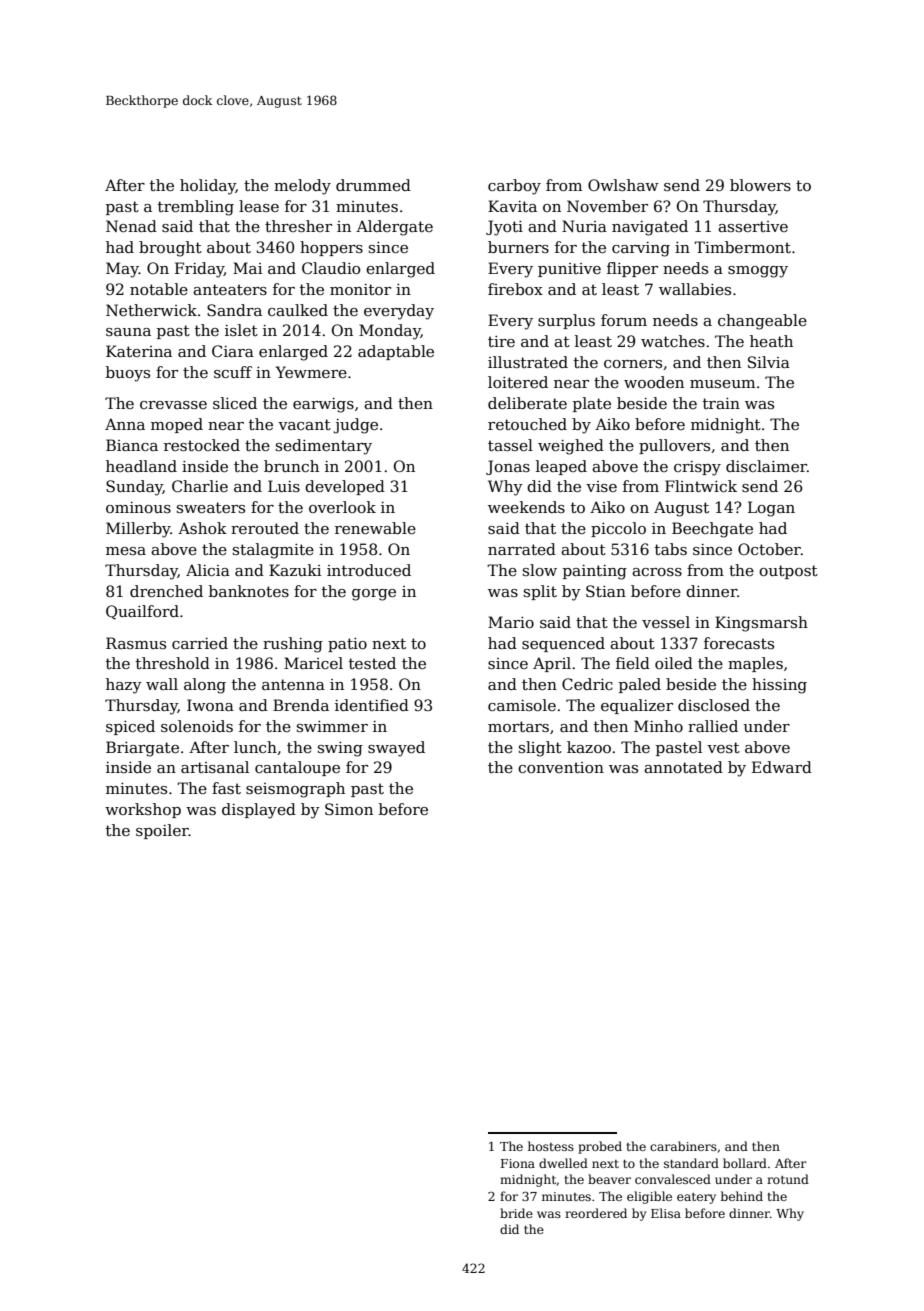  What do you see at coordinates (674, 446) in the screenshot?
I see `pullovers` at bounding box center [674, 446].
